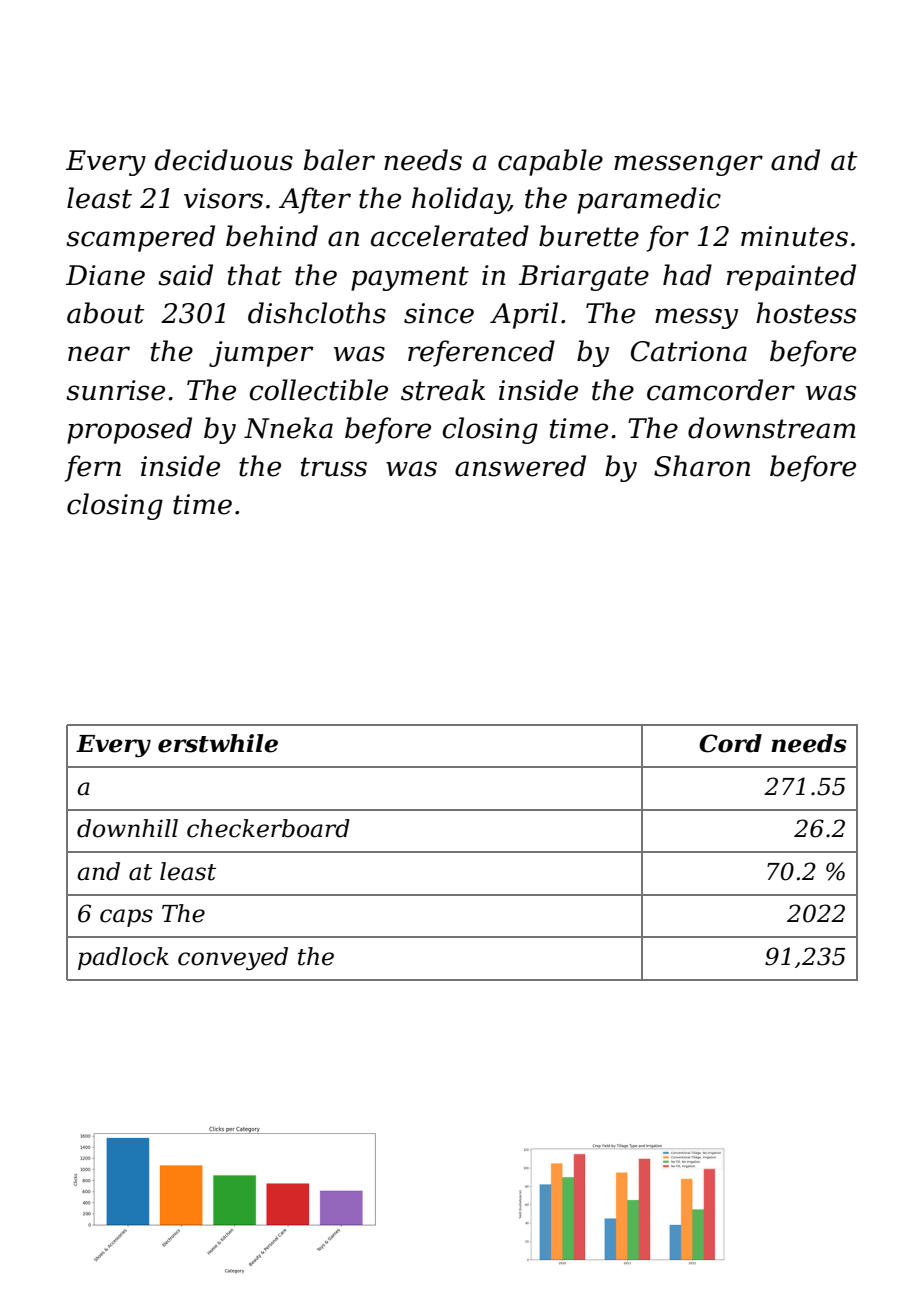  Describe the element at coordinates (460, 200) in the screenshot. I see `holiday` at that location.
